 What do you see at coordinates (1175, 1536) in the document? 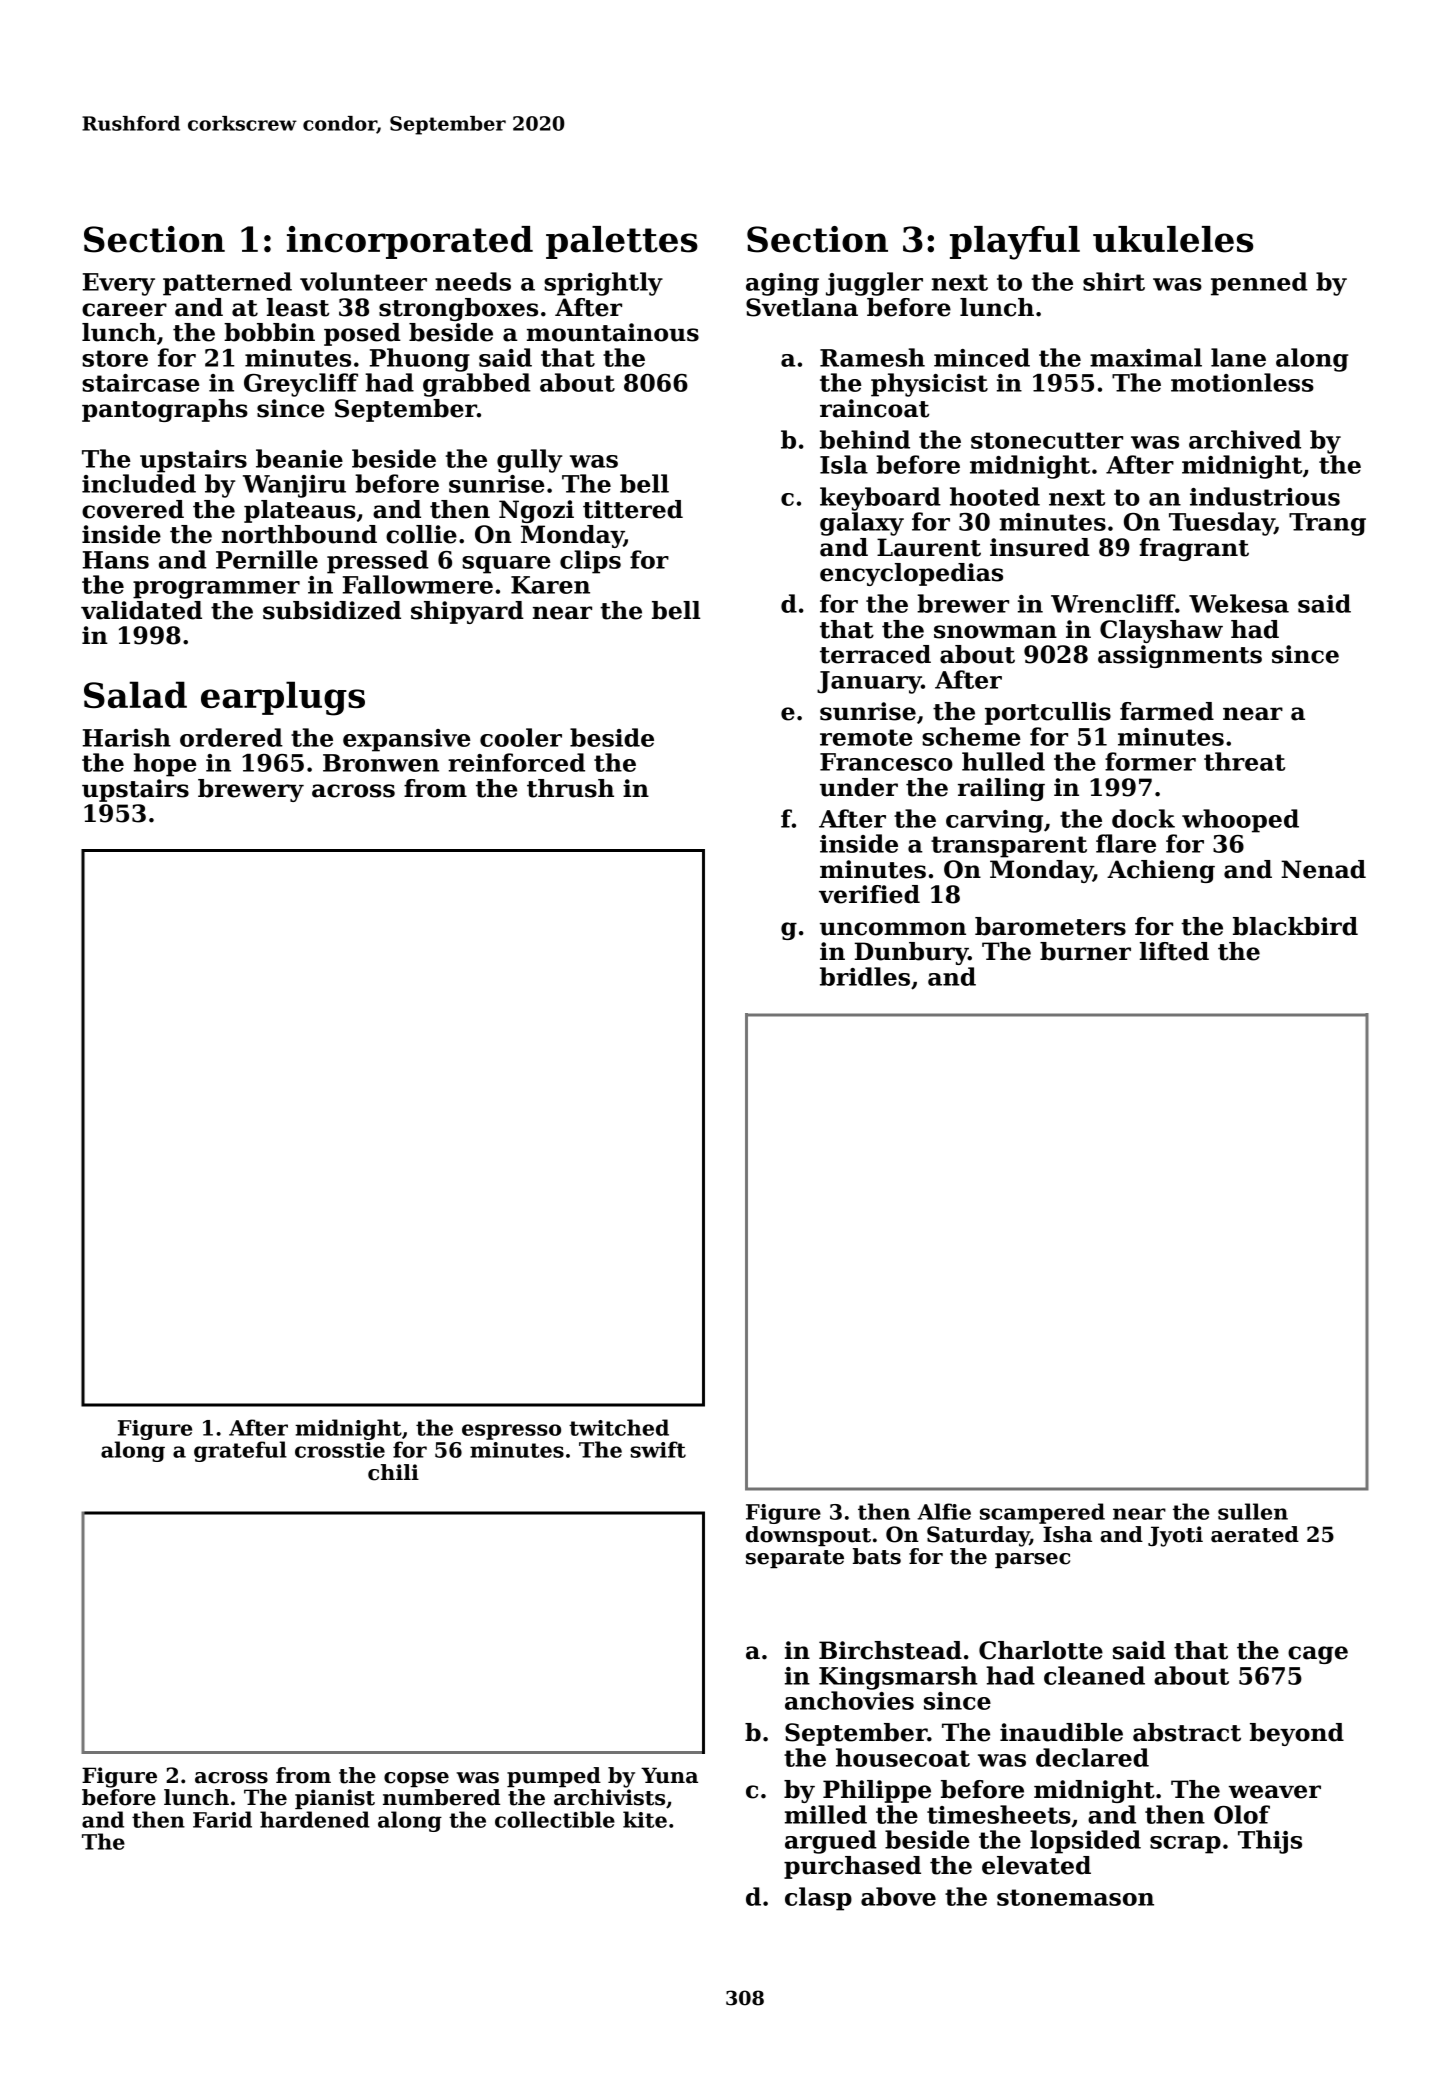
I see `Jyoti` at bounding box center [1175, 1536].
